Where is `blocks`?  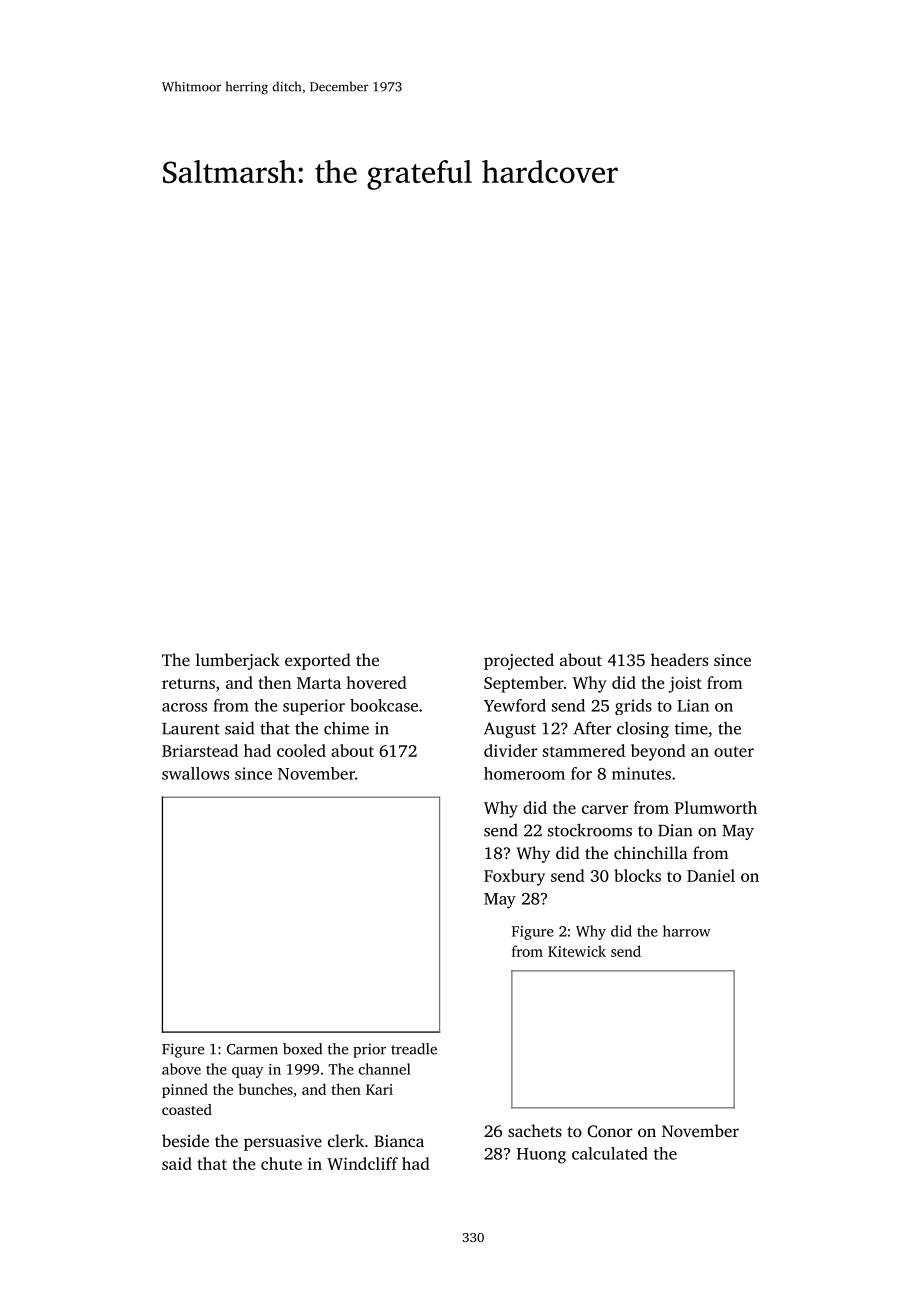
blocks is located at coordinates (637, 875).
